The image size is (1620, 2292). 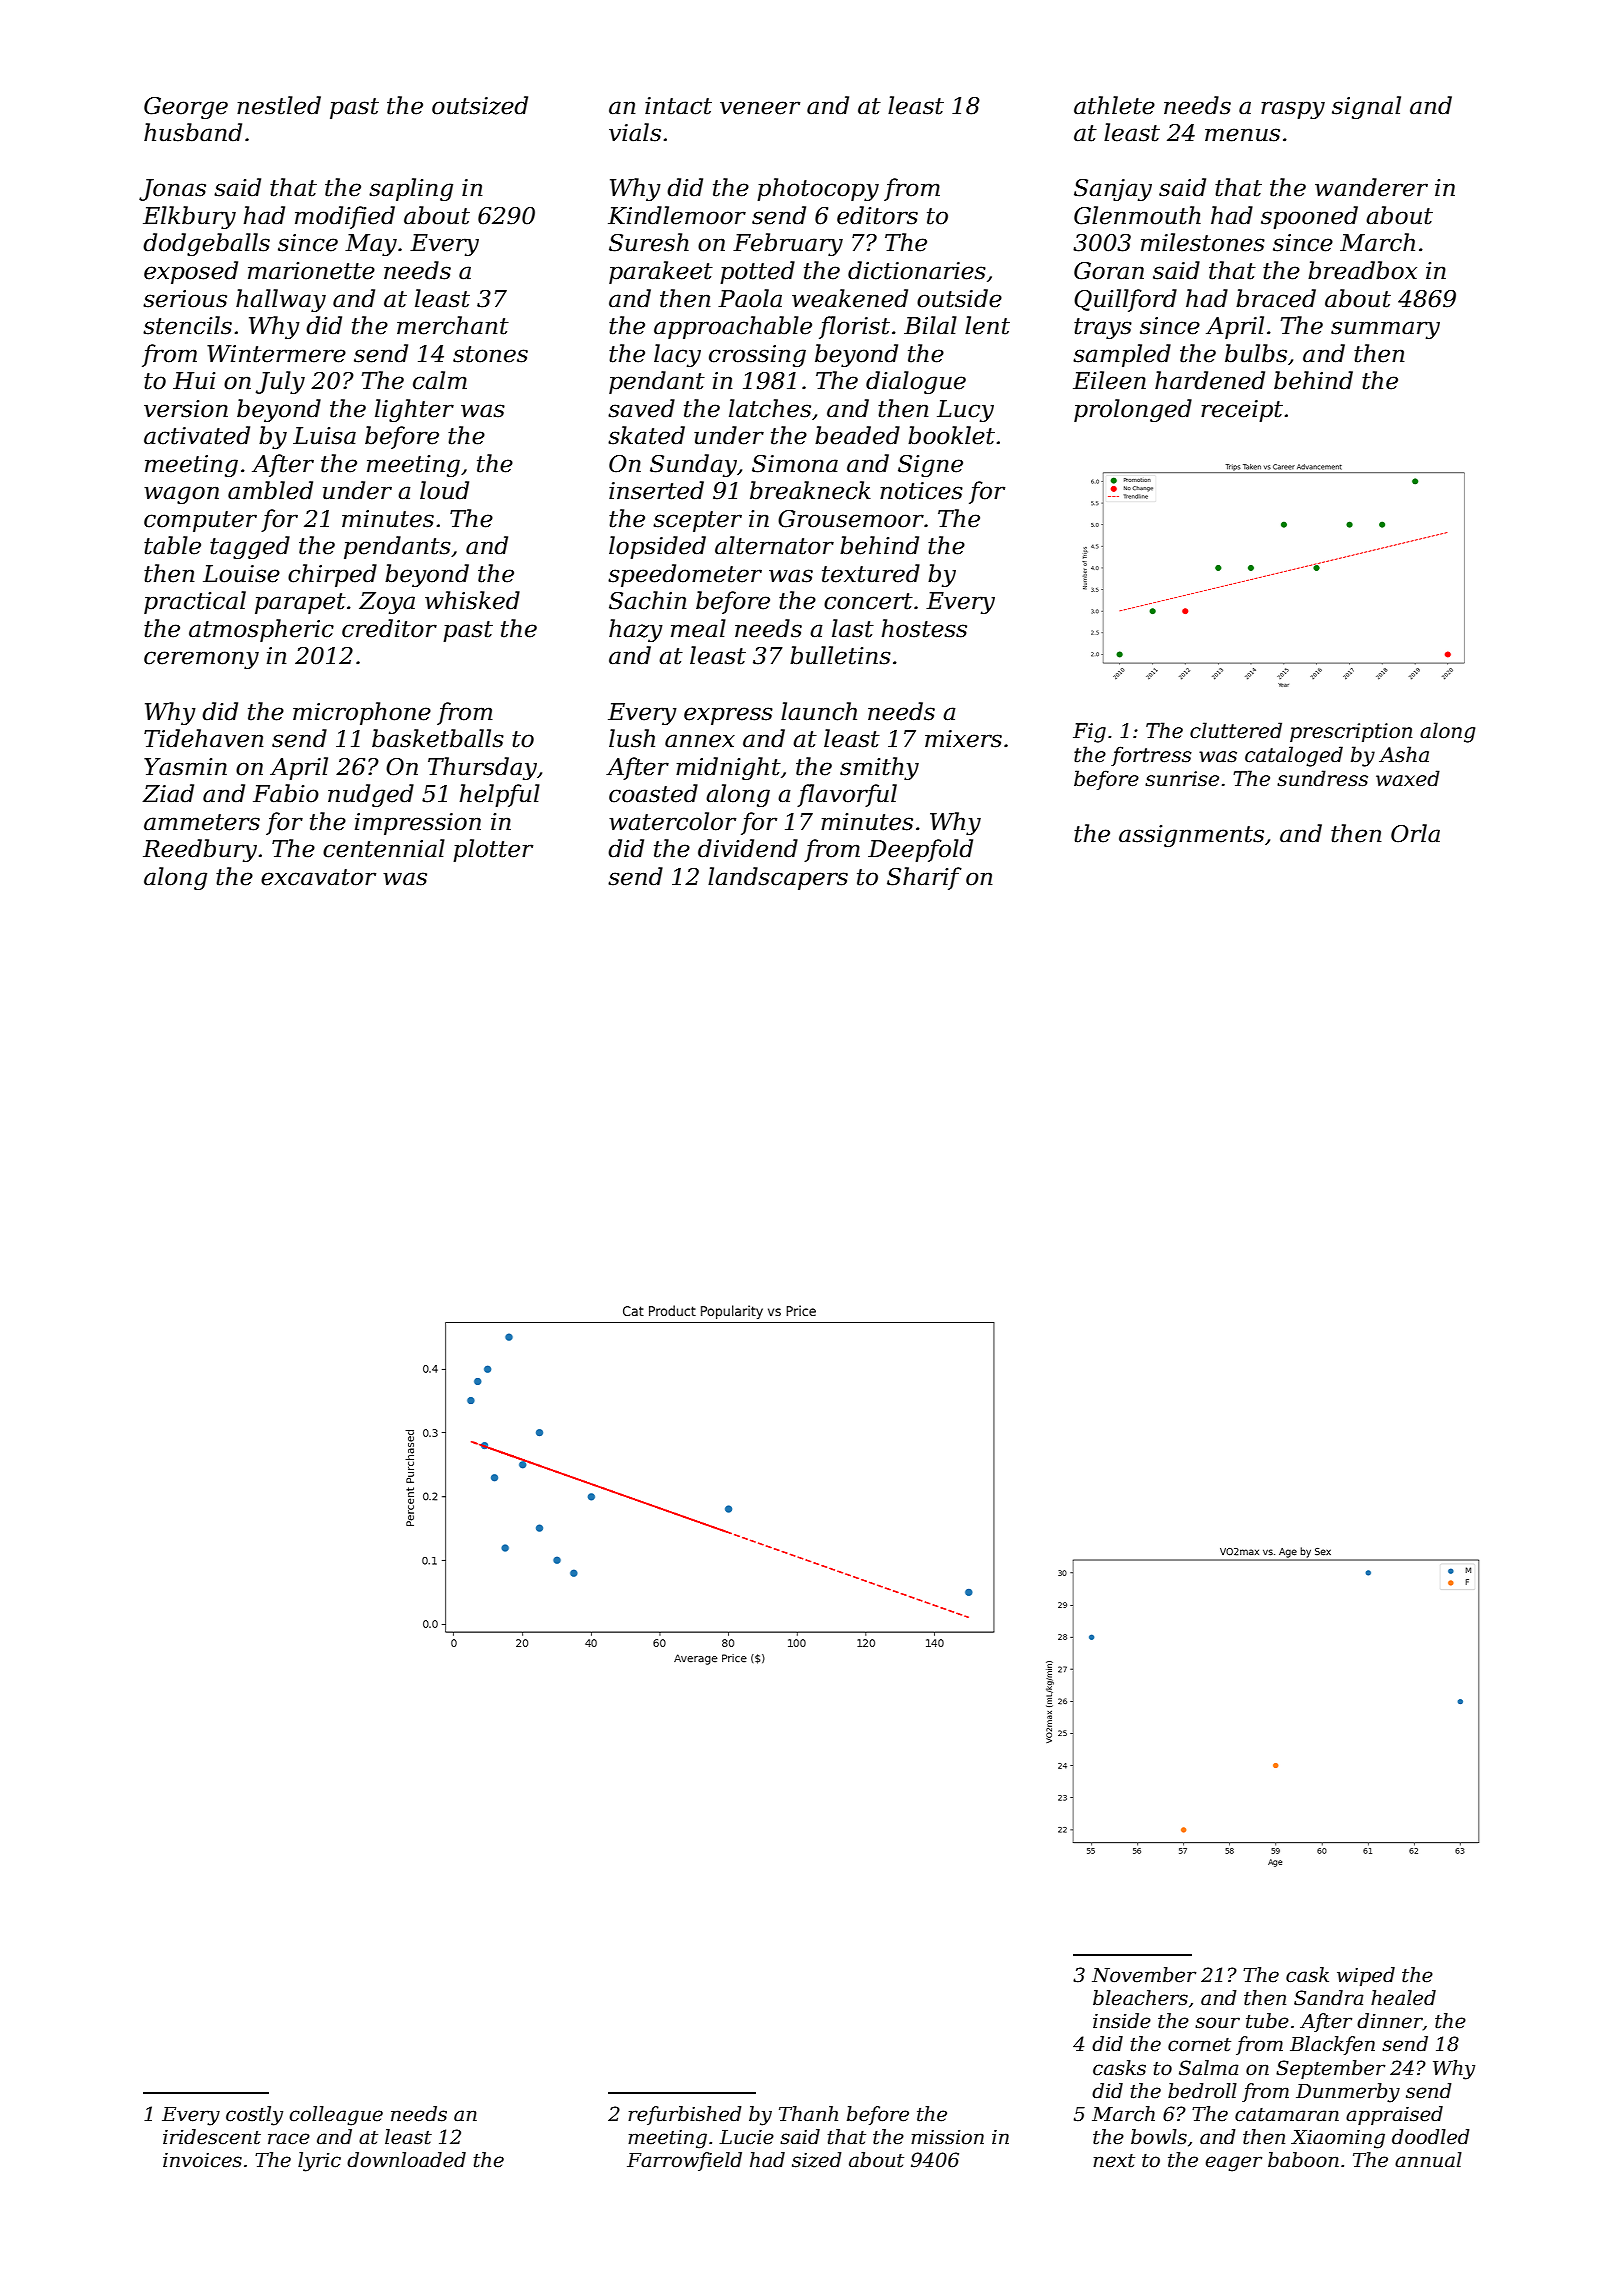 What do you see at coordinates (778, 878) in the screenshot?
I see `landscapers` at bounding box center [778, 878].
